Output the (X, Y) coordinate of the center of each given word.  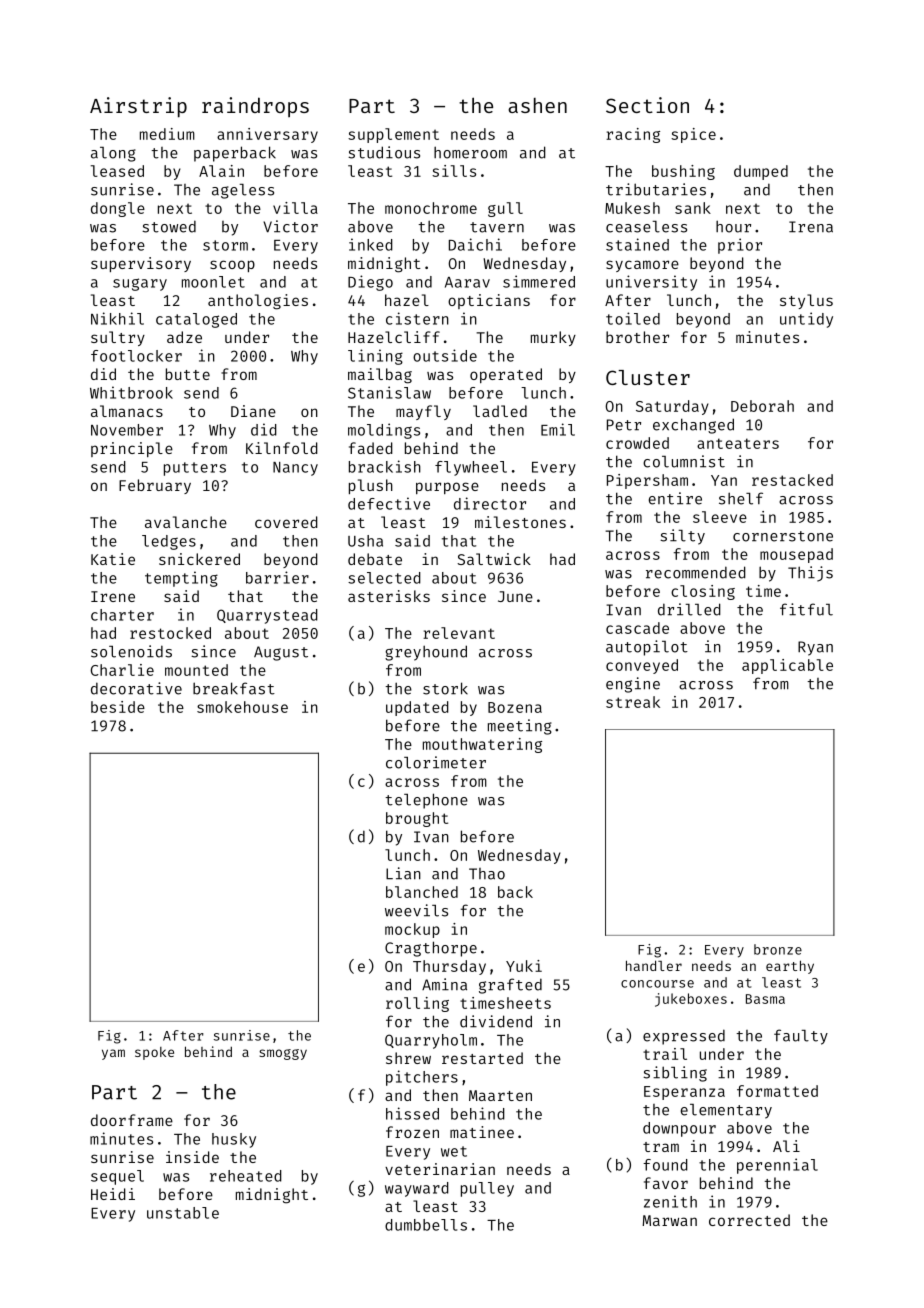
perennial (777, 1166)
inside (192, 1157)
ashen (537, 105)
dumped (761, 172)
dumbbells (426, 1225)
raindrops (255, 107)
